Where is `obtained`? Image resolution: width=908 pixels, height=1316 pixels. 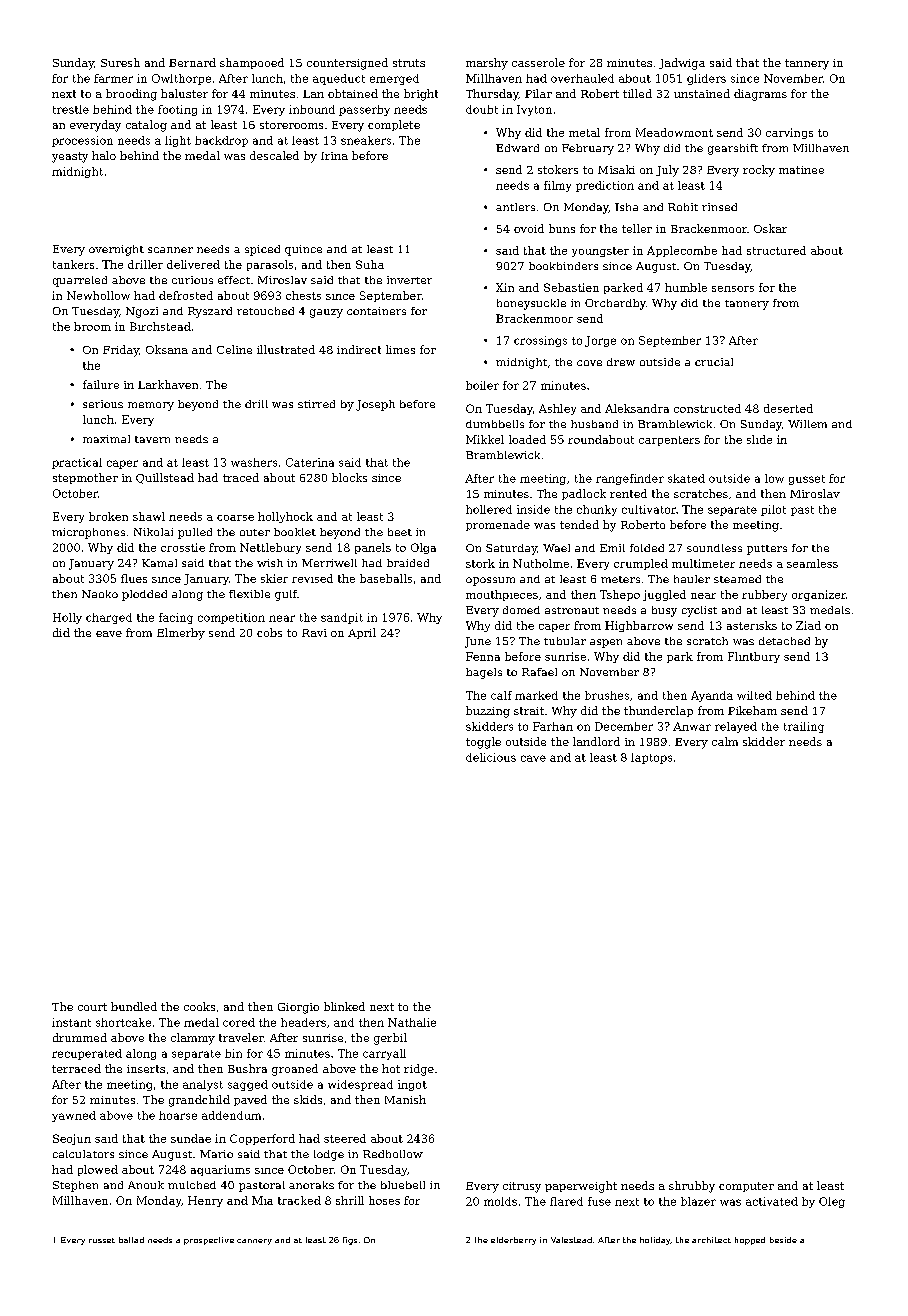
obtained is located at coordinates (353, 93).
